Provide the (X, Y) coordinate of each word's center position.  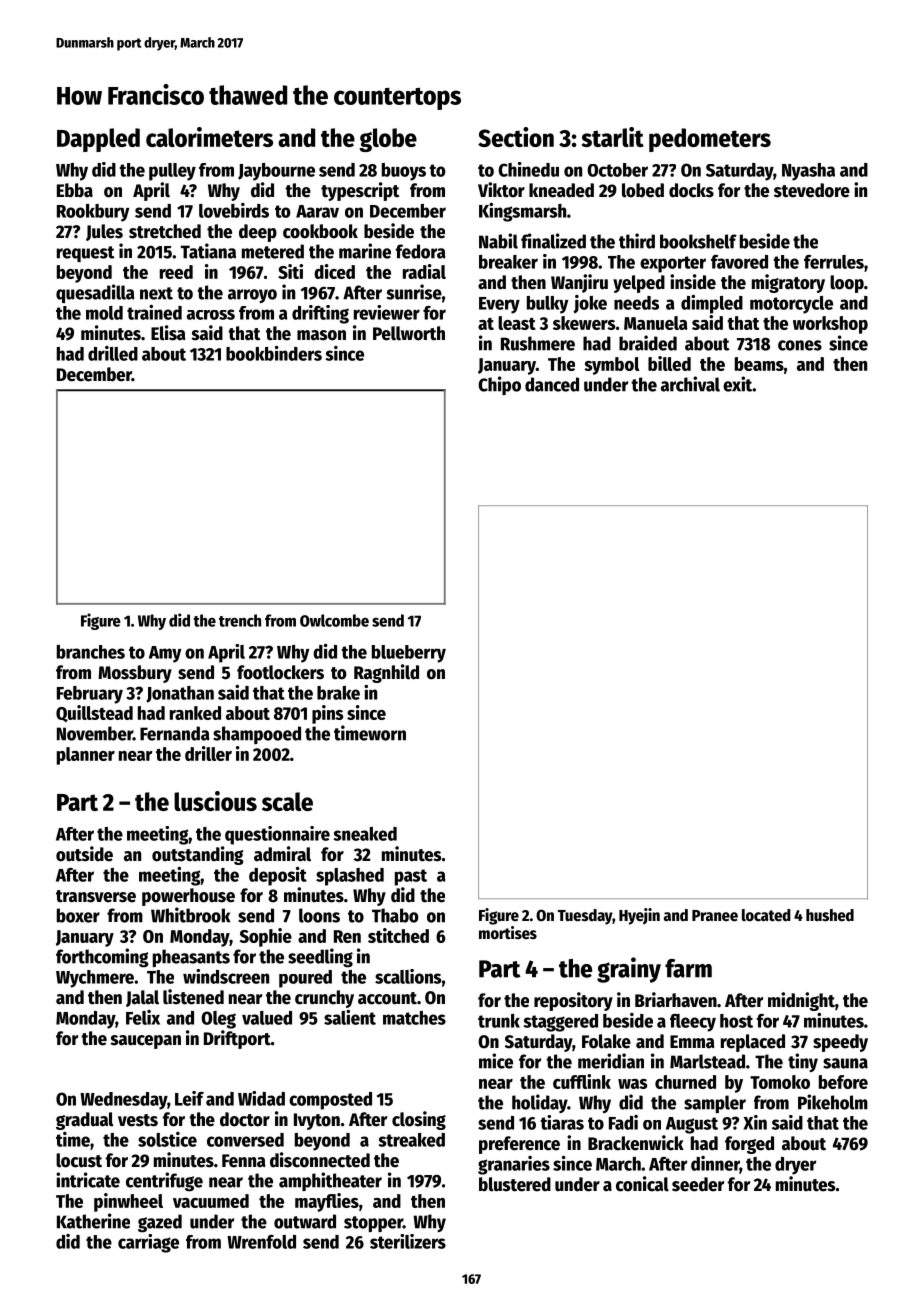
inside (693, 282)
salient (350, 1017)
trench (240, 620)
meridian (611, 1061)
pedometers (710, 140)
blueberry (409, 654)
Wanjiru (579, 283)
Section (516, 137)
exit (737, 384)
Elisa (168, 333)
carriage (148, 1243)
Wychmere (95, 979)
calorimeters (209, 137)
